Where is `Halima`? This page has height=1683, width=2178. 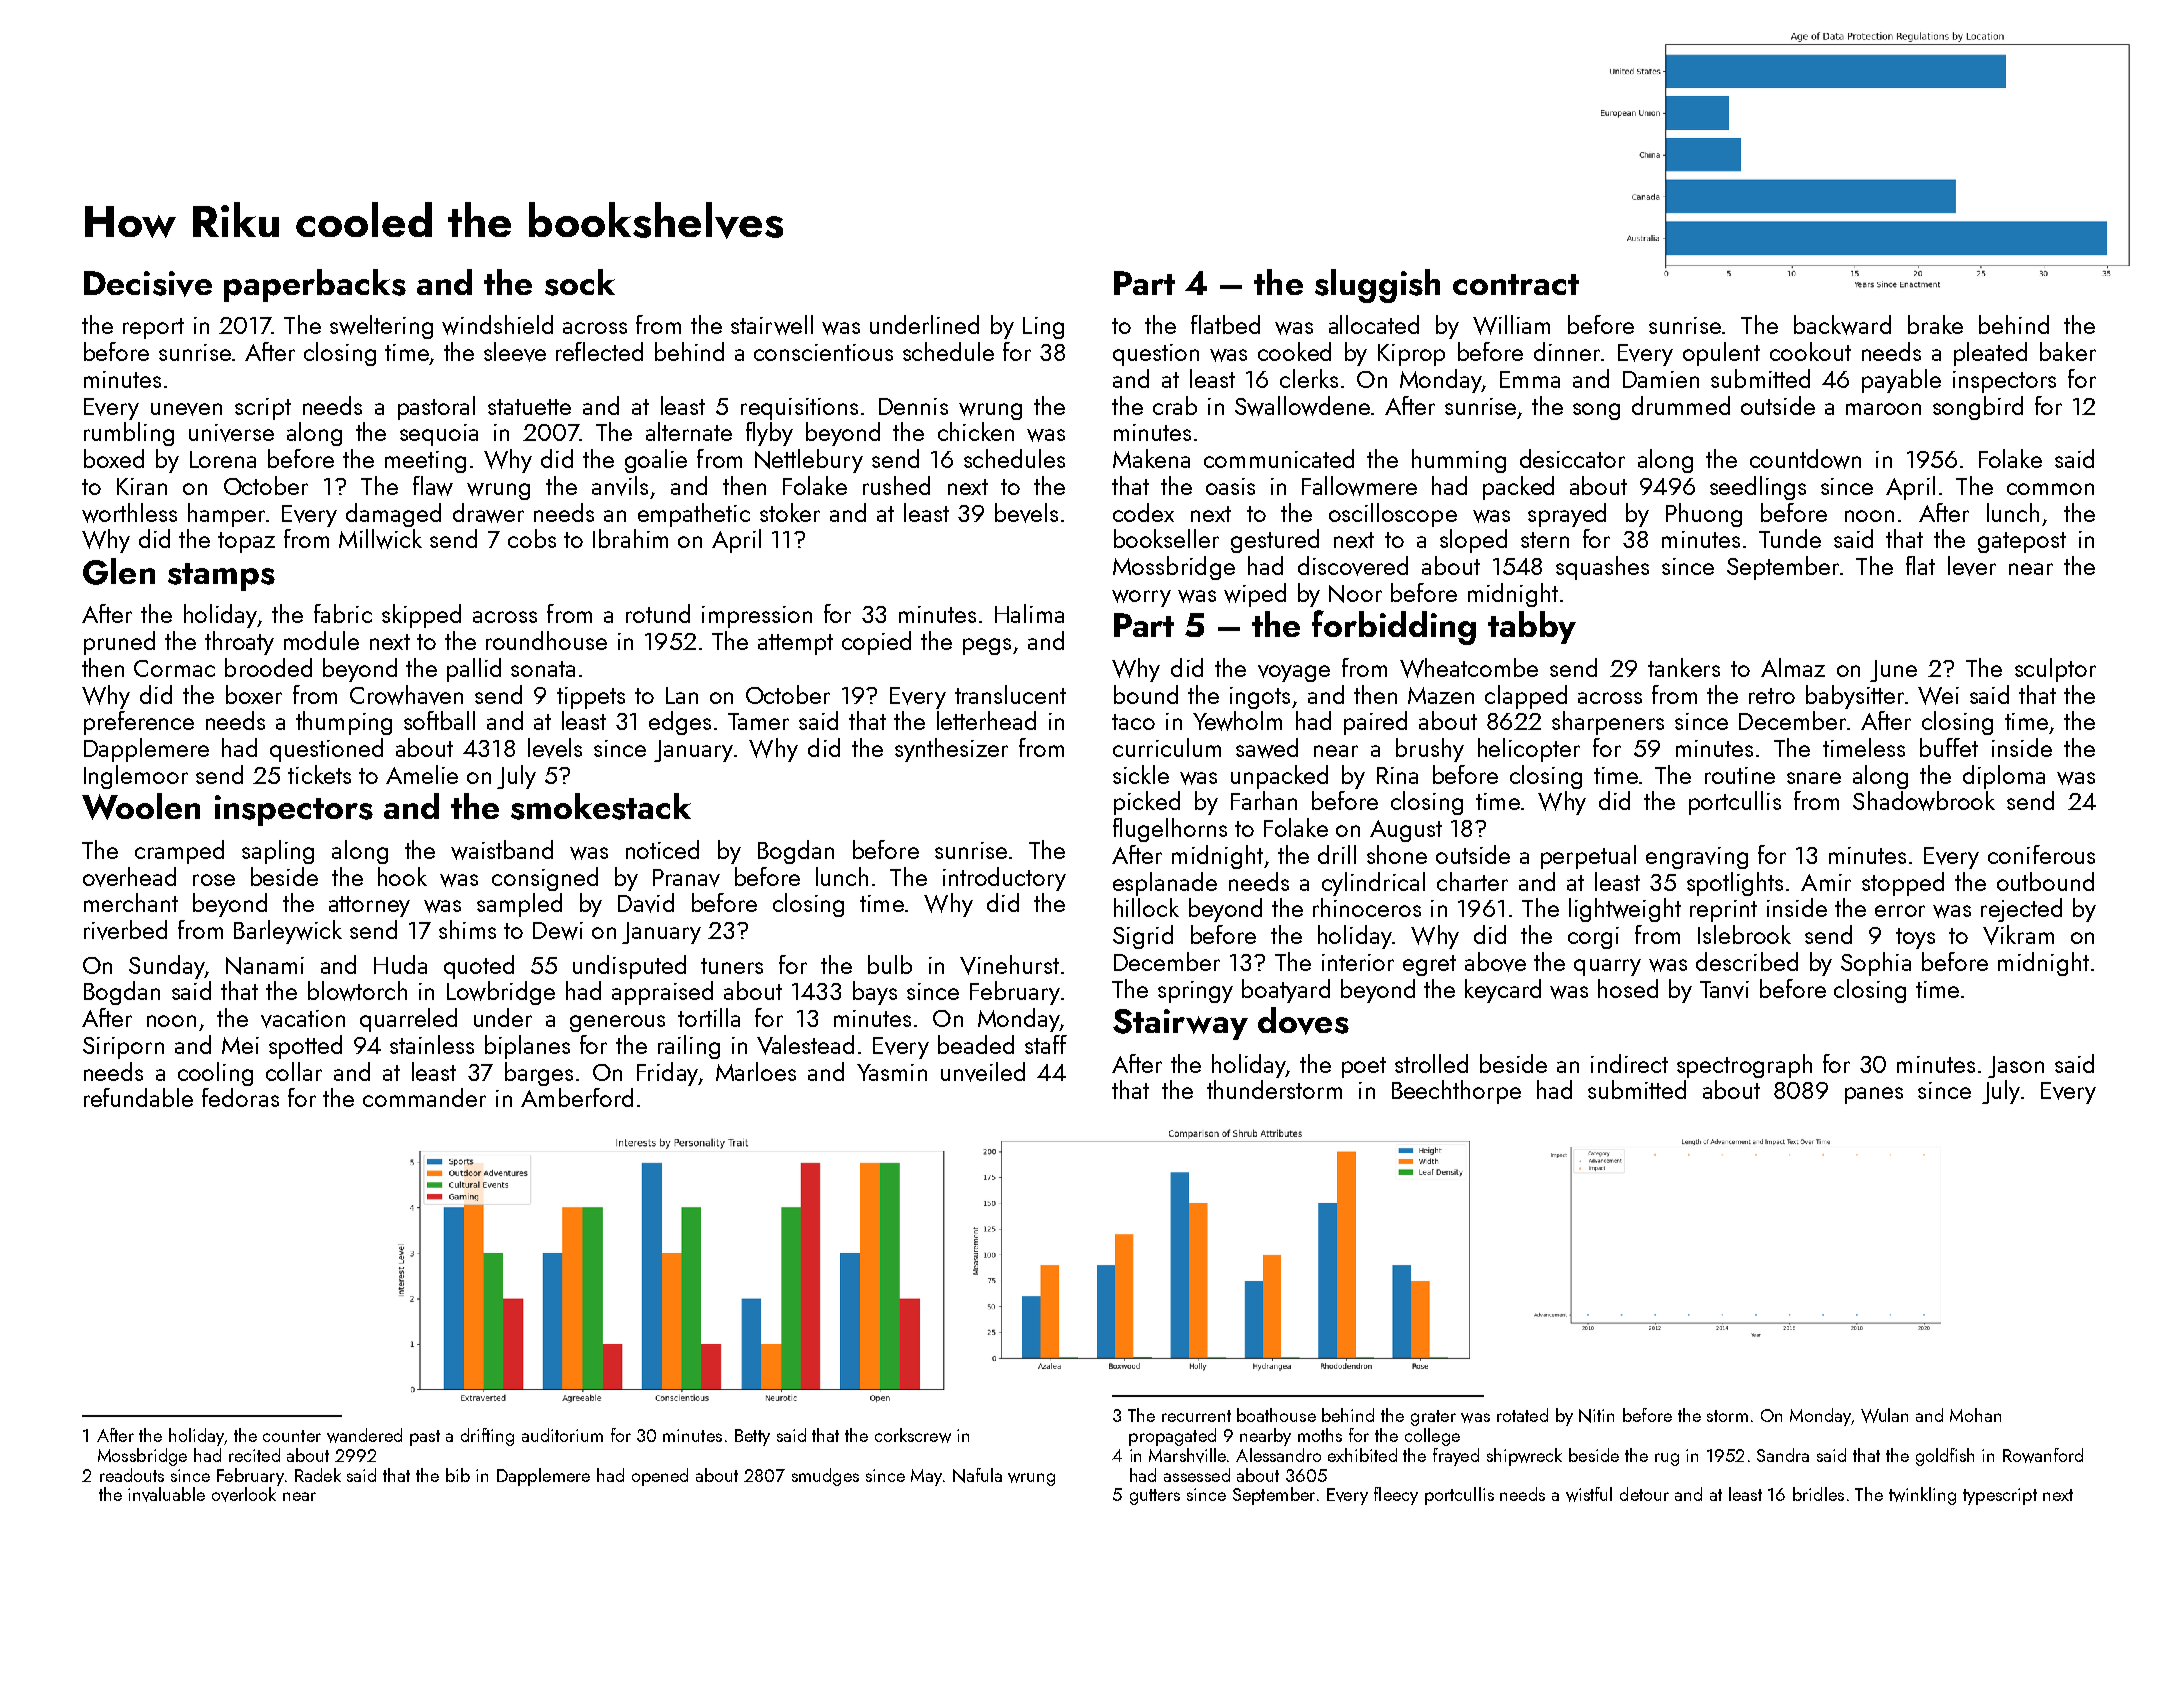 Halima is located at coordinates (1029, 613).
